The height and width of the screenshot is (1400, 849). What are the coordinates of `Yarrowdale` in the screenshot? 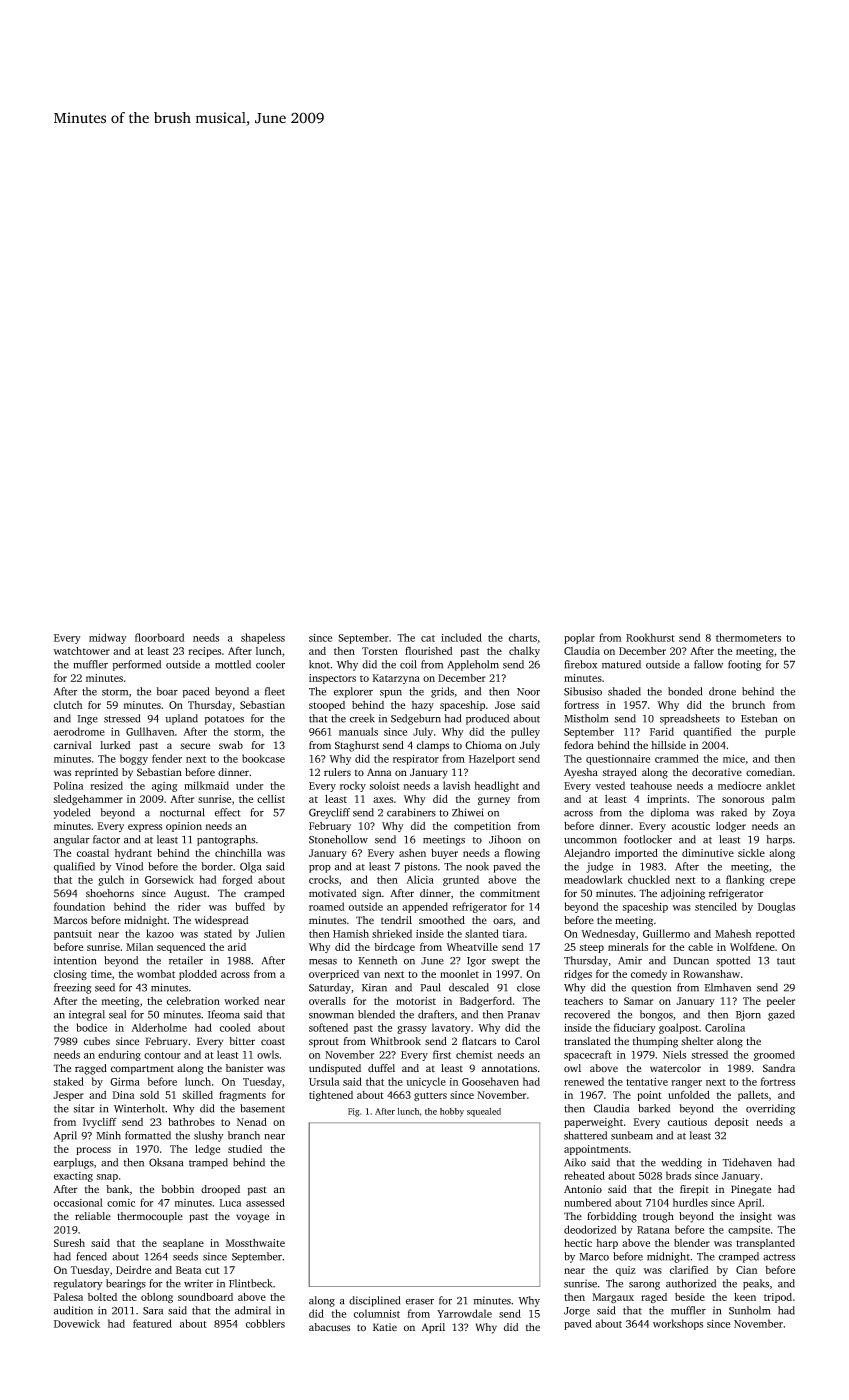 It's located at (464, 1313).
